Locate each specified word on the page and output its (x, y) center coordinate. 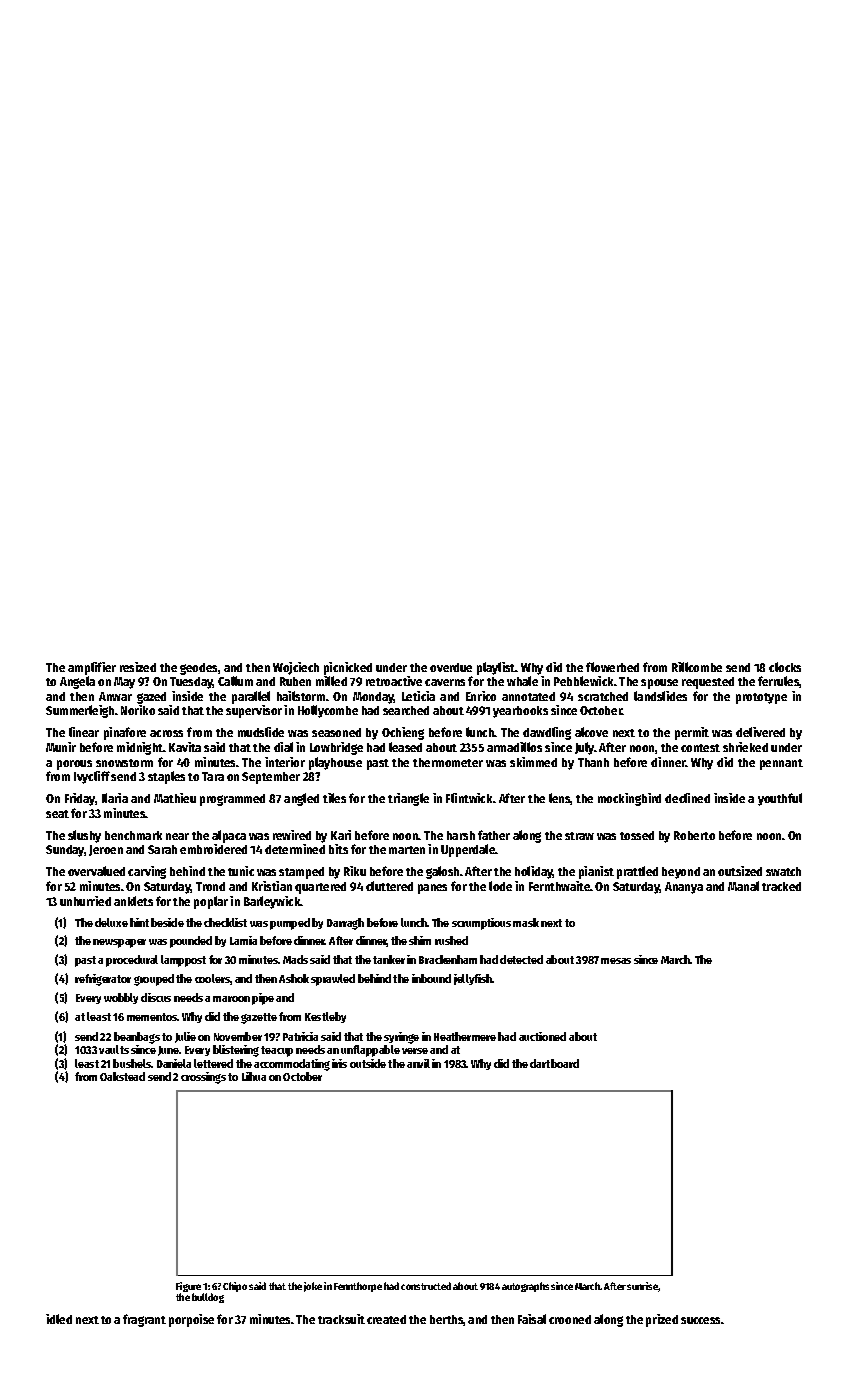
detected (521, 959)
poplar (211, 902)
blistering (236, 1051)
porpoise (191, 1320)
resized (138, 667)
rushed (451, 940)
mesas (616, 961)
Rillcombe (697, 667)
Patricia (300, 1036)
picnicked (348, 668)
